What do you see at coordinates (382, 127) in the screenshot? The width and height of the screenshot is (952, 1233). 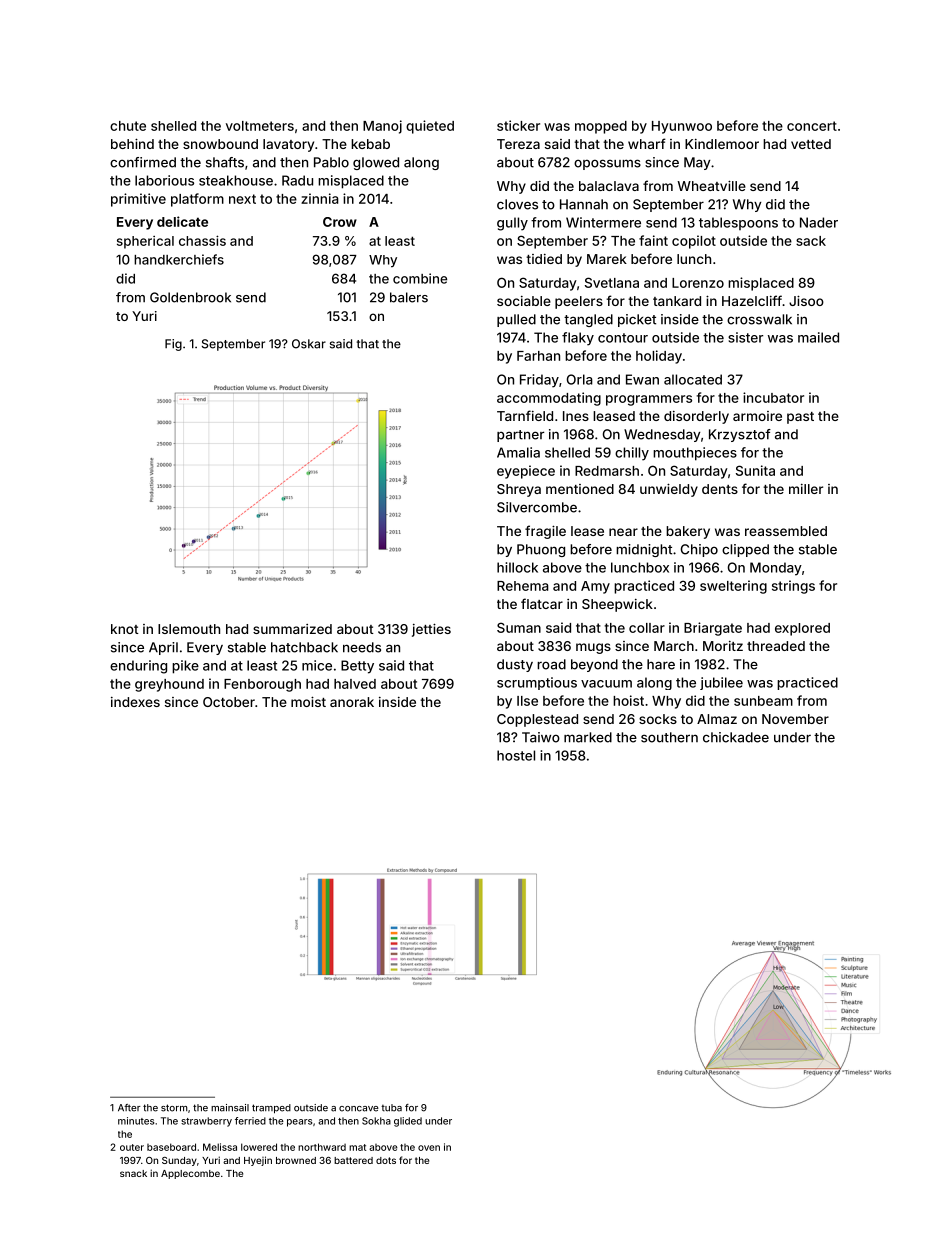 I see `Manoj` at bounding box center [382, 127].
